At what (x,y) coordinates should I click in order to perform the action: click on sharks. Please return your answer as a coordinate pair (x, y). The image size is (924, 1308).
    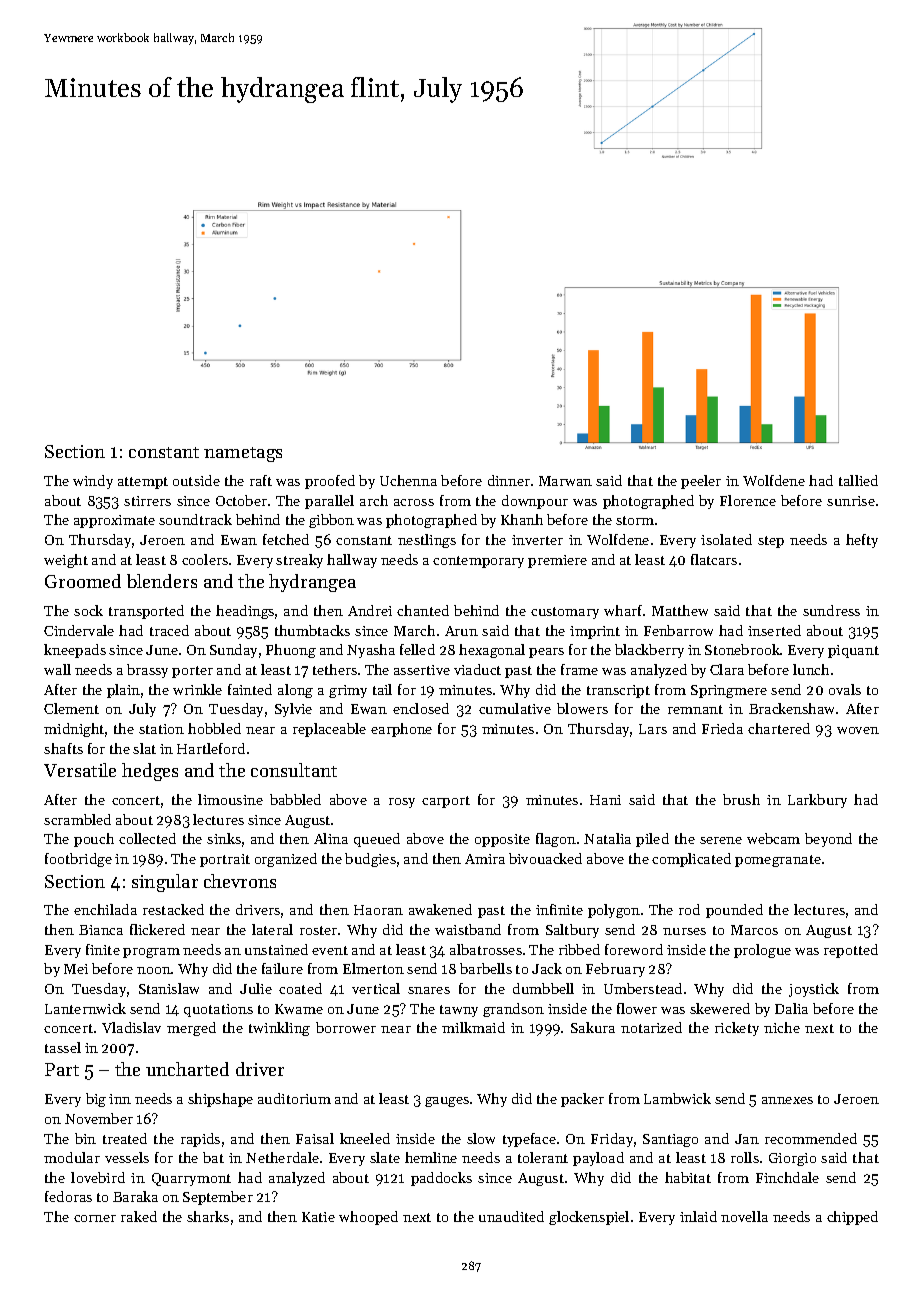
    Looking at the image, I should click on (208, 1216).
